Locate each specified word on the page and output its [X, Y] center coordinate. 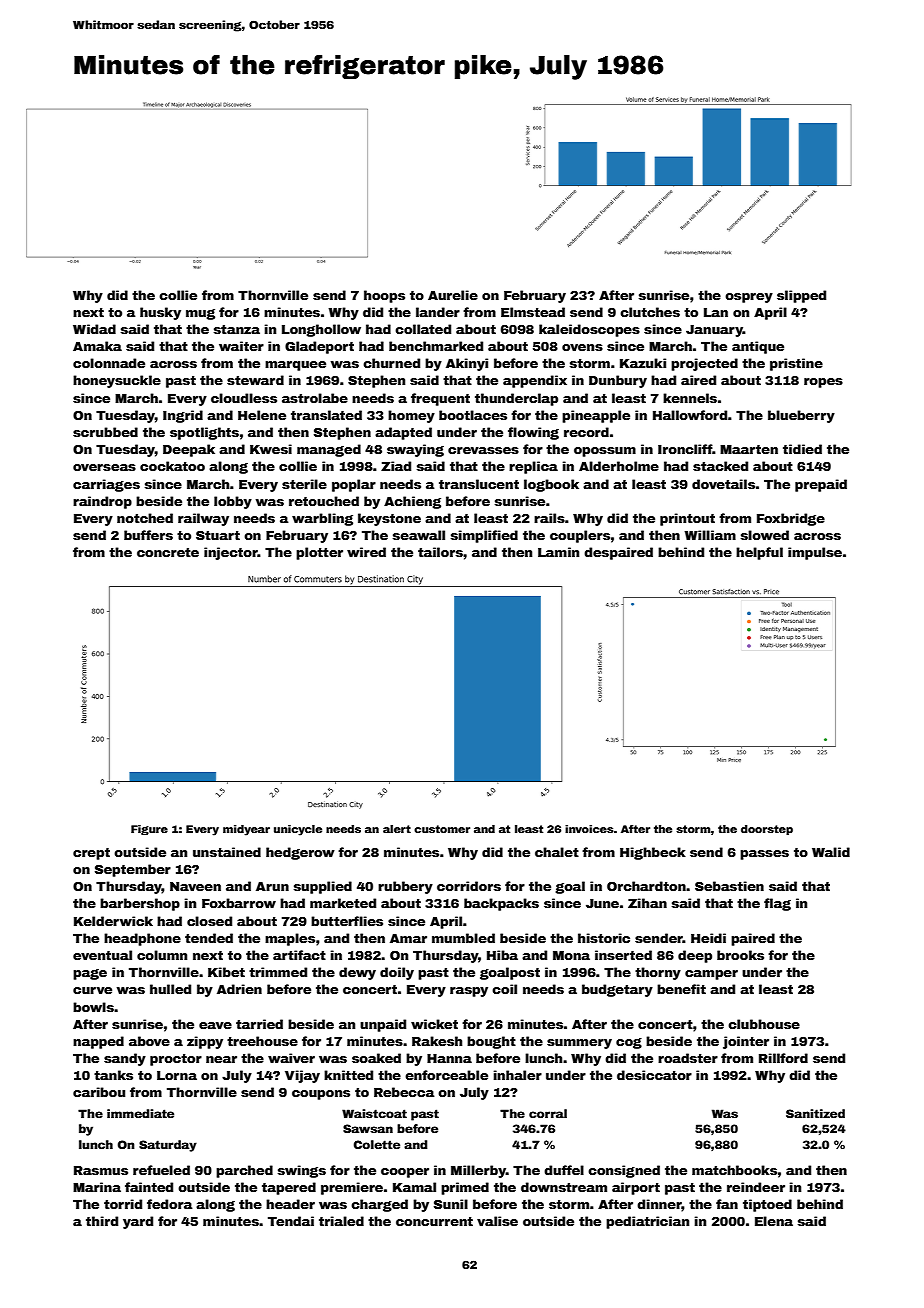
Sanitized [815, 1113]
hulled [170, 989]
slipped [801, 296]
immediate [140, 1113]
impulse [815, 553]
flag [777, 904]
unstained [227, 852]
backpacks [501, 904]
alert [397, 829]
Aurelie [453, 295]
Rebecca [404, 1092]
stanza [237, 329]
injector [231, 553]
